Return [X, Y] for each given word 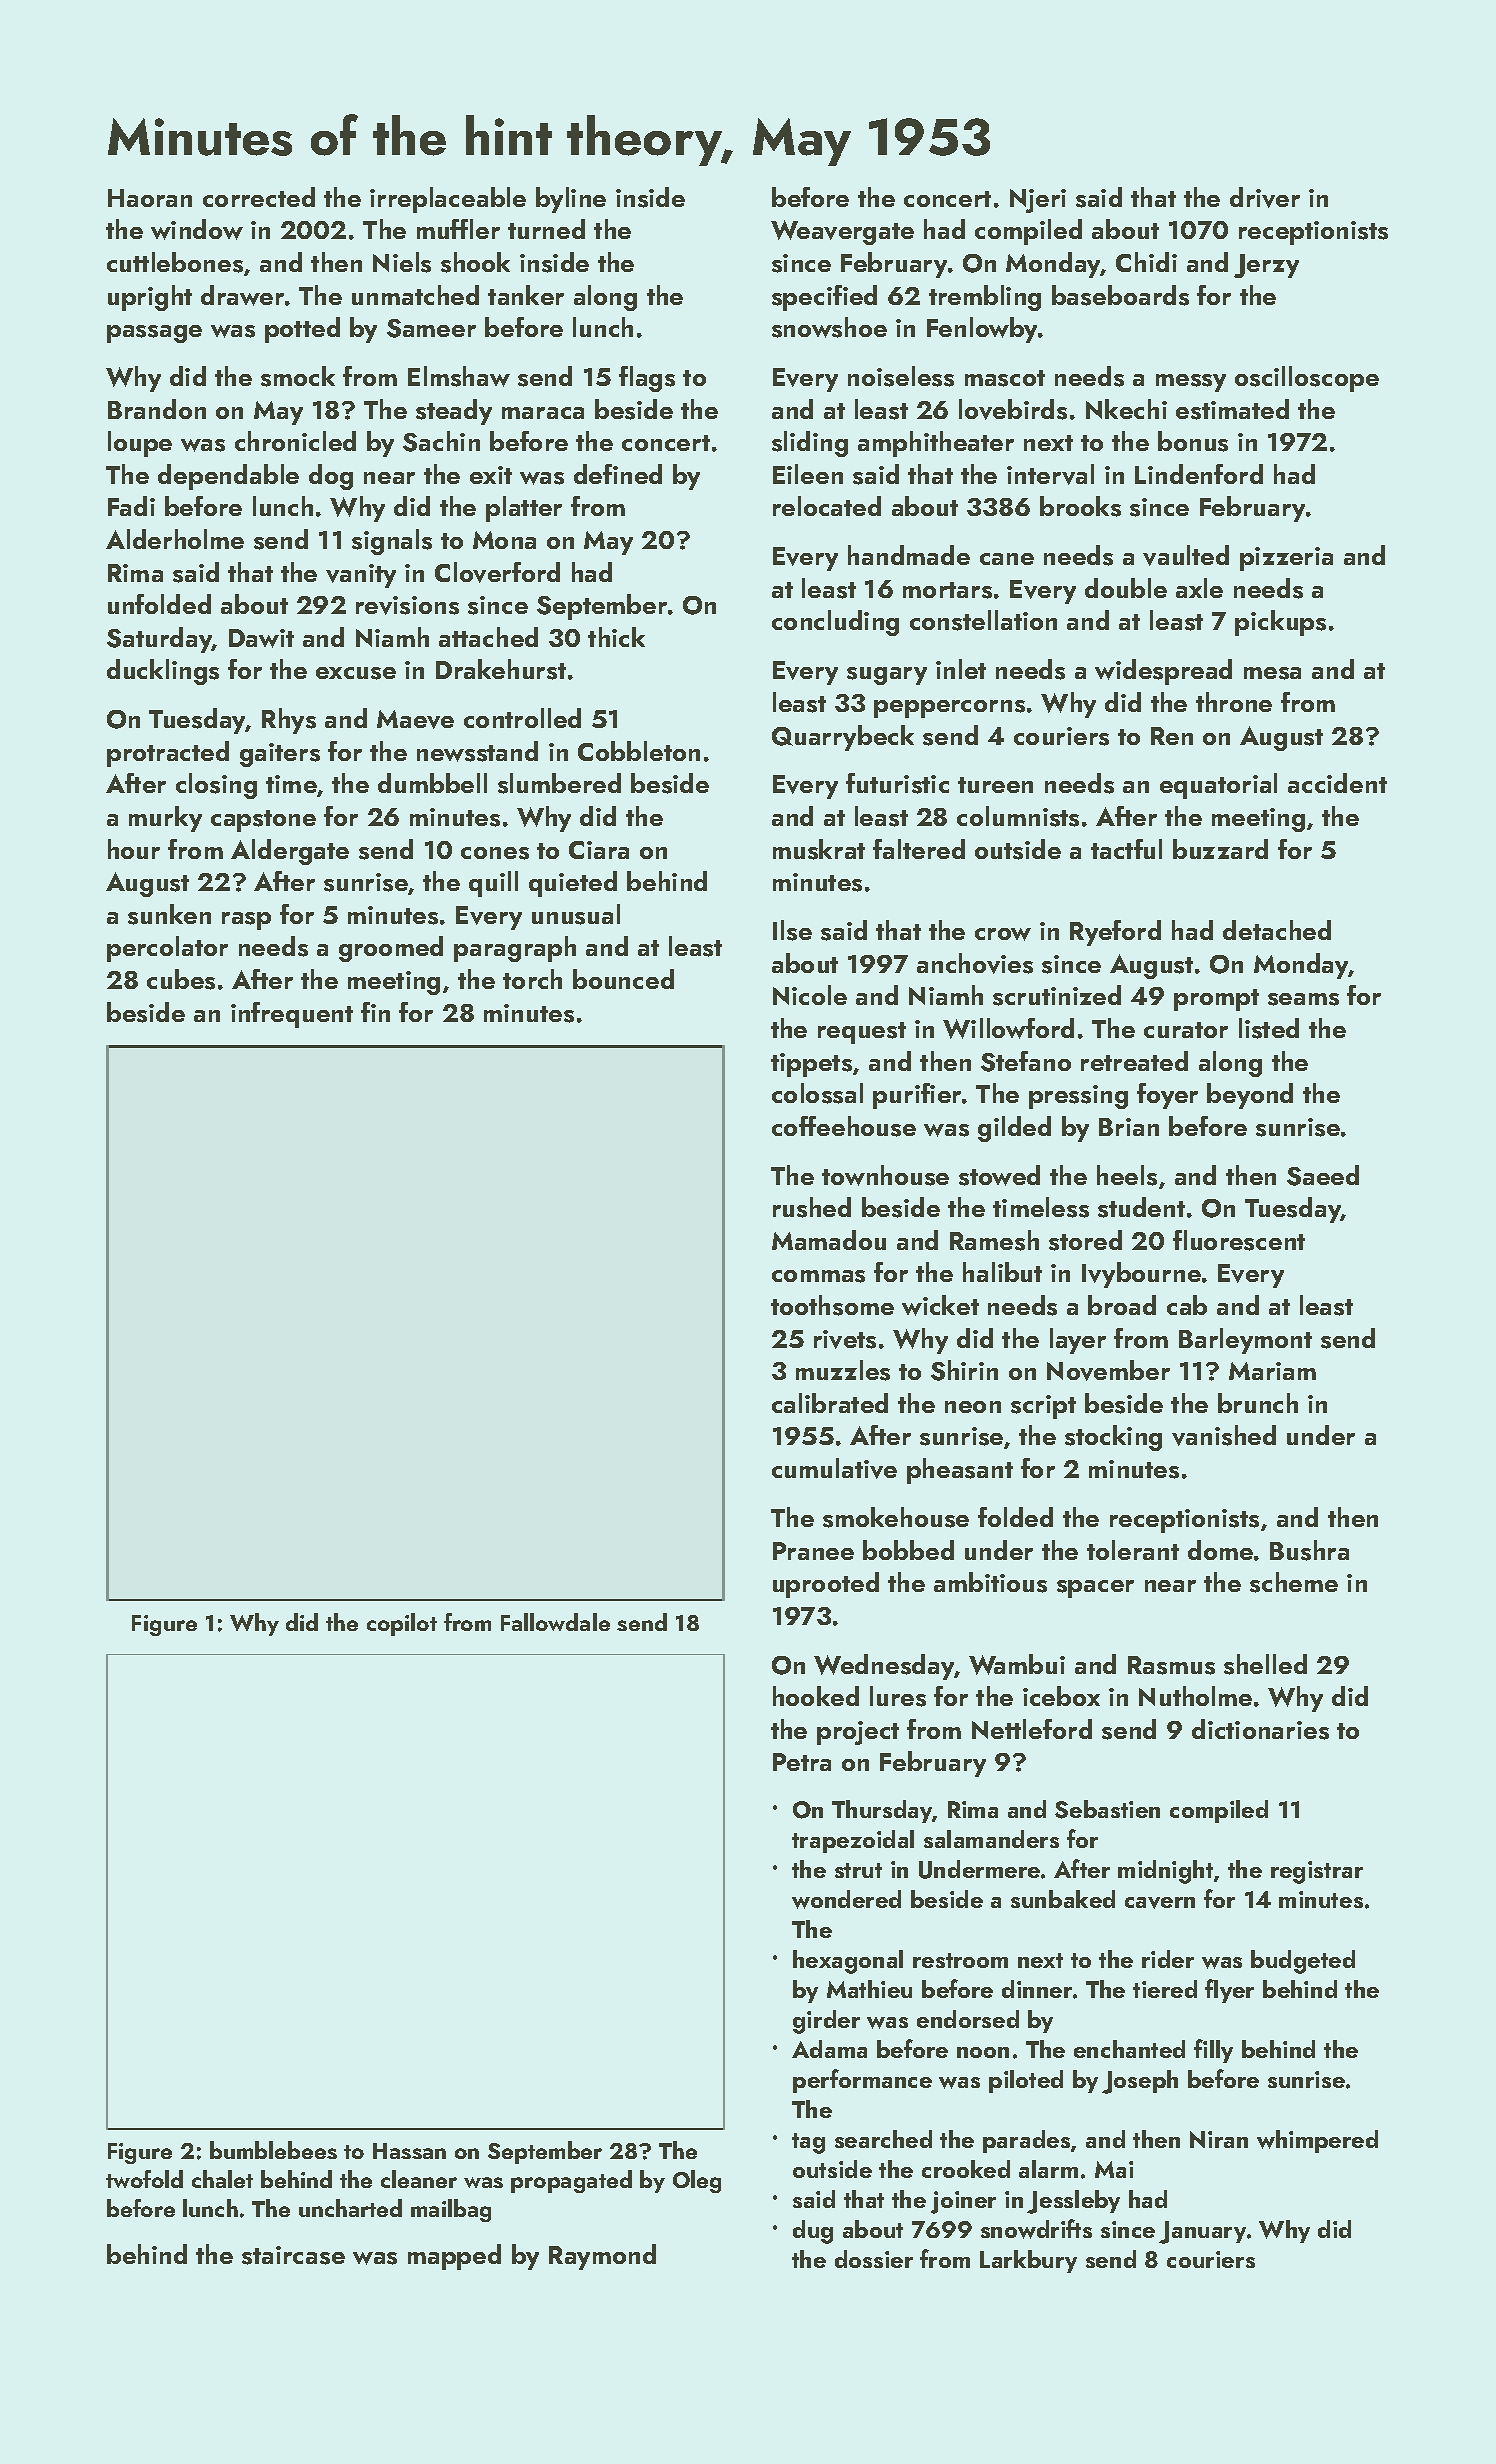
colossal [817, 1093]
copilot [402, 1624]
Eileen [808, 474]
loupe [140, 444]
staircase [293, 2255]
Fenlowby [982, 330]
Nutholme [1195, 1696]
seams [1303, 999]
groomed [391, 949]
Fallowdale [555, 1622]
